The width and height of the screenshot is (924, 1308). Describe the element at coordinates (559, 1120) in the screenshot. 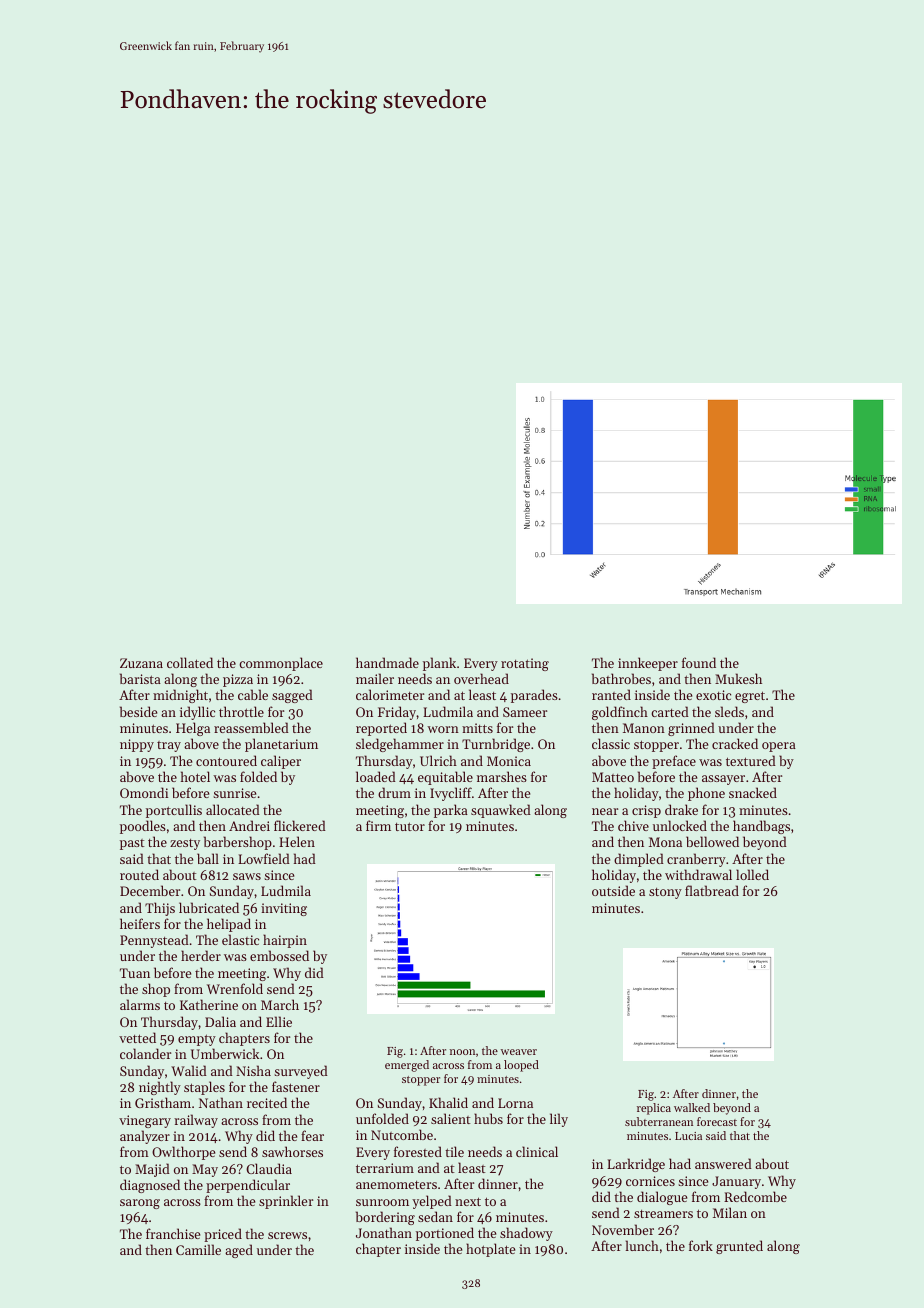

I see `lily` at that location.
